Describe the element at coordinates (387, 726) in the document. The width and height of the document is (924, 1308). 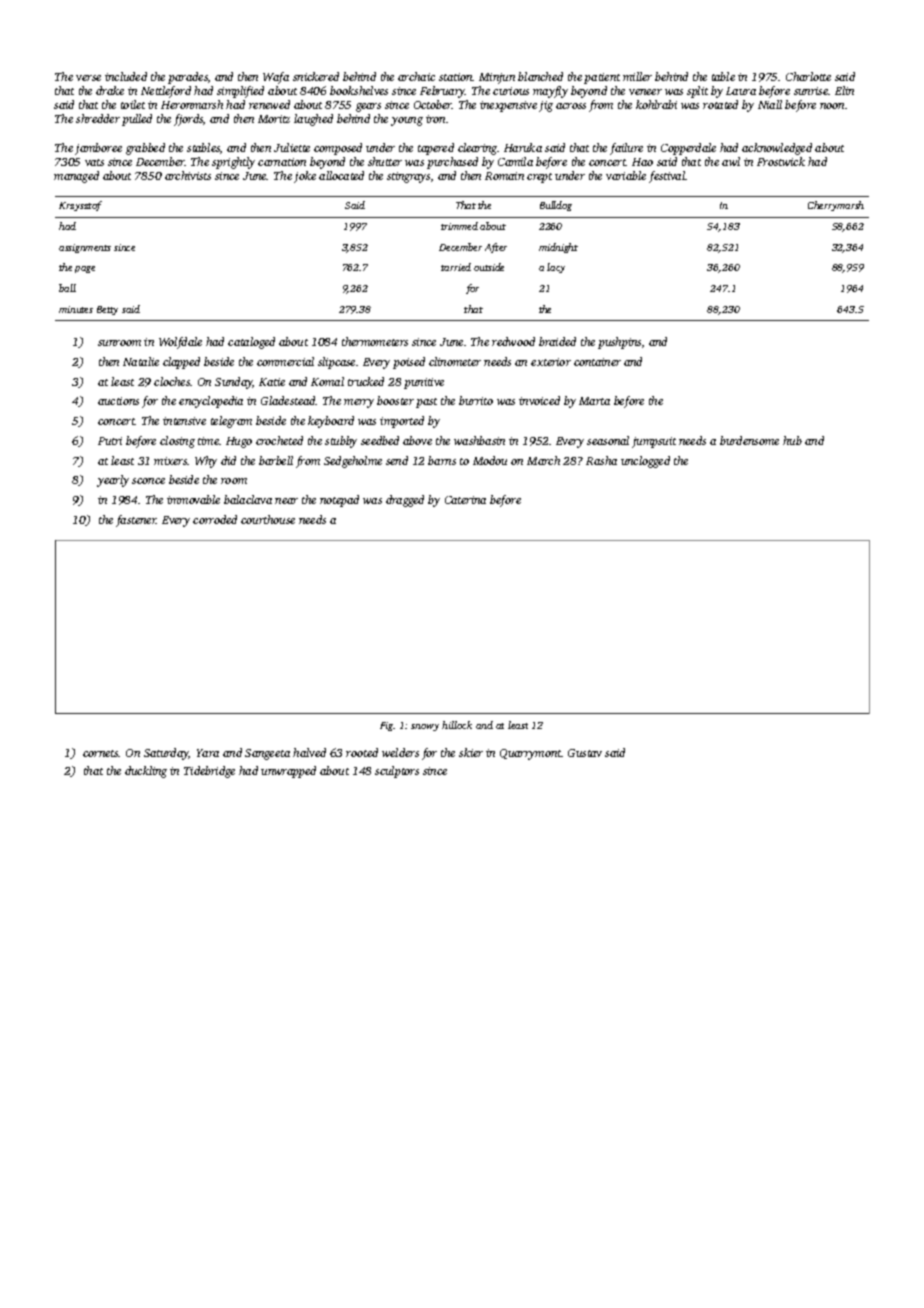
I see `Fig` at that location.
